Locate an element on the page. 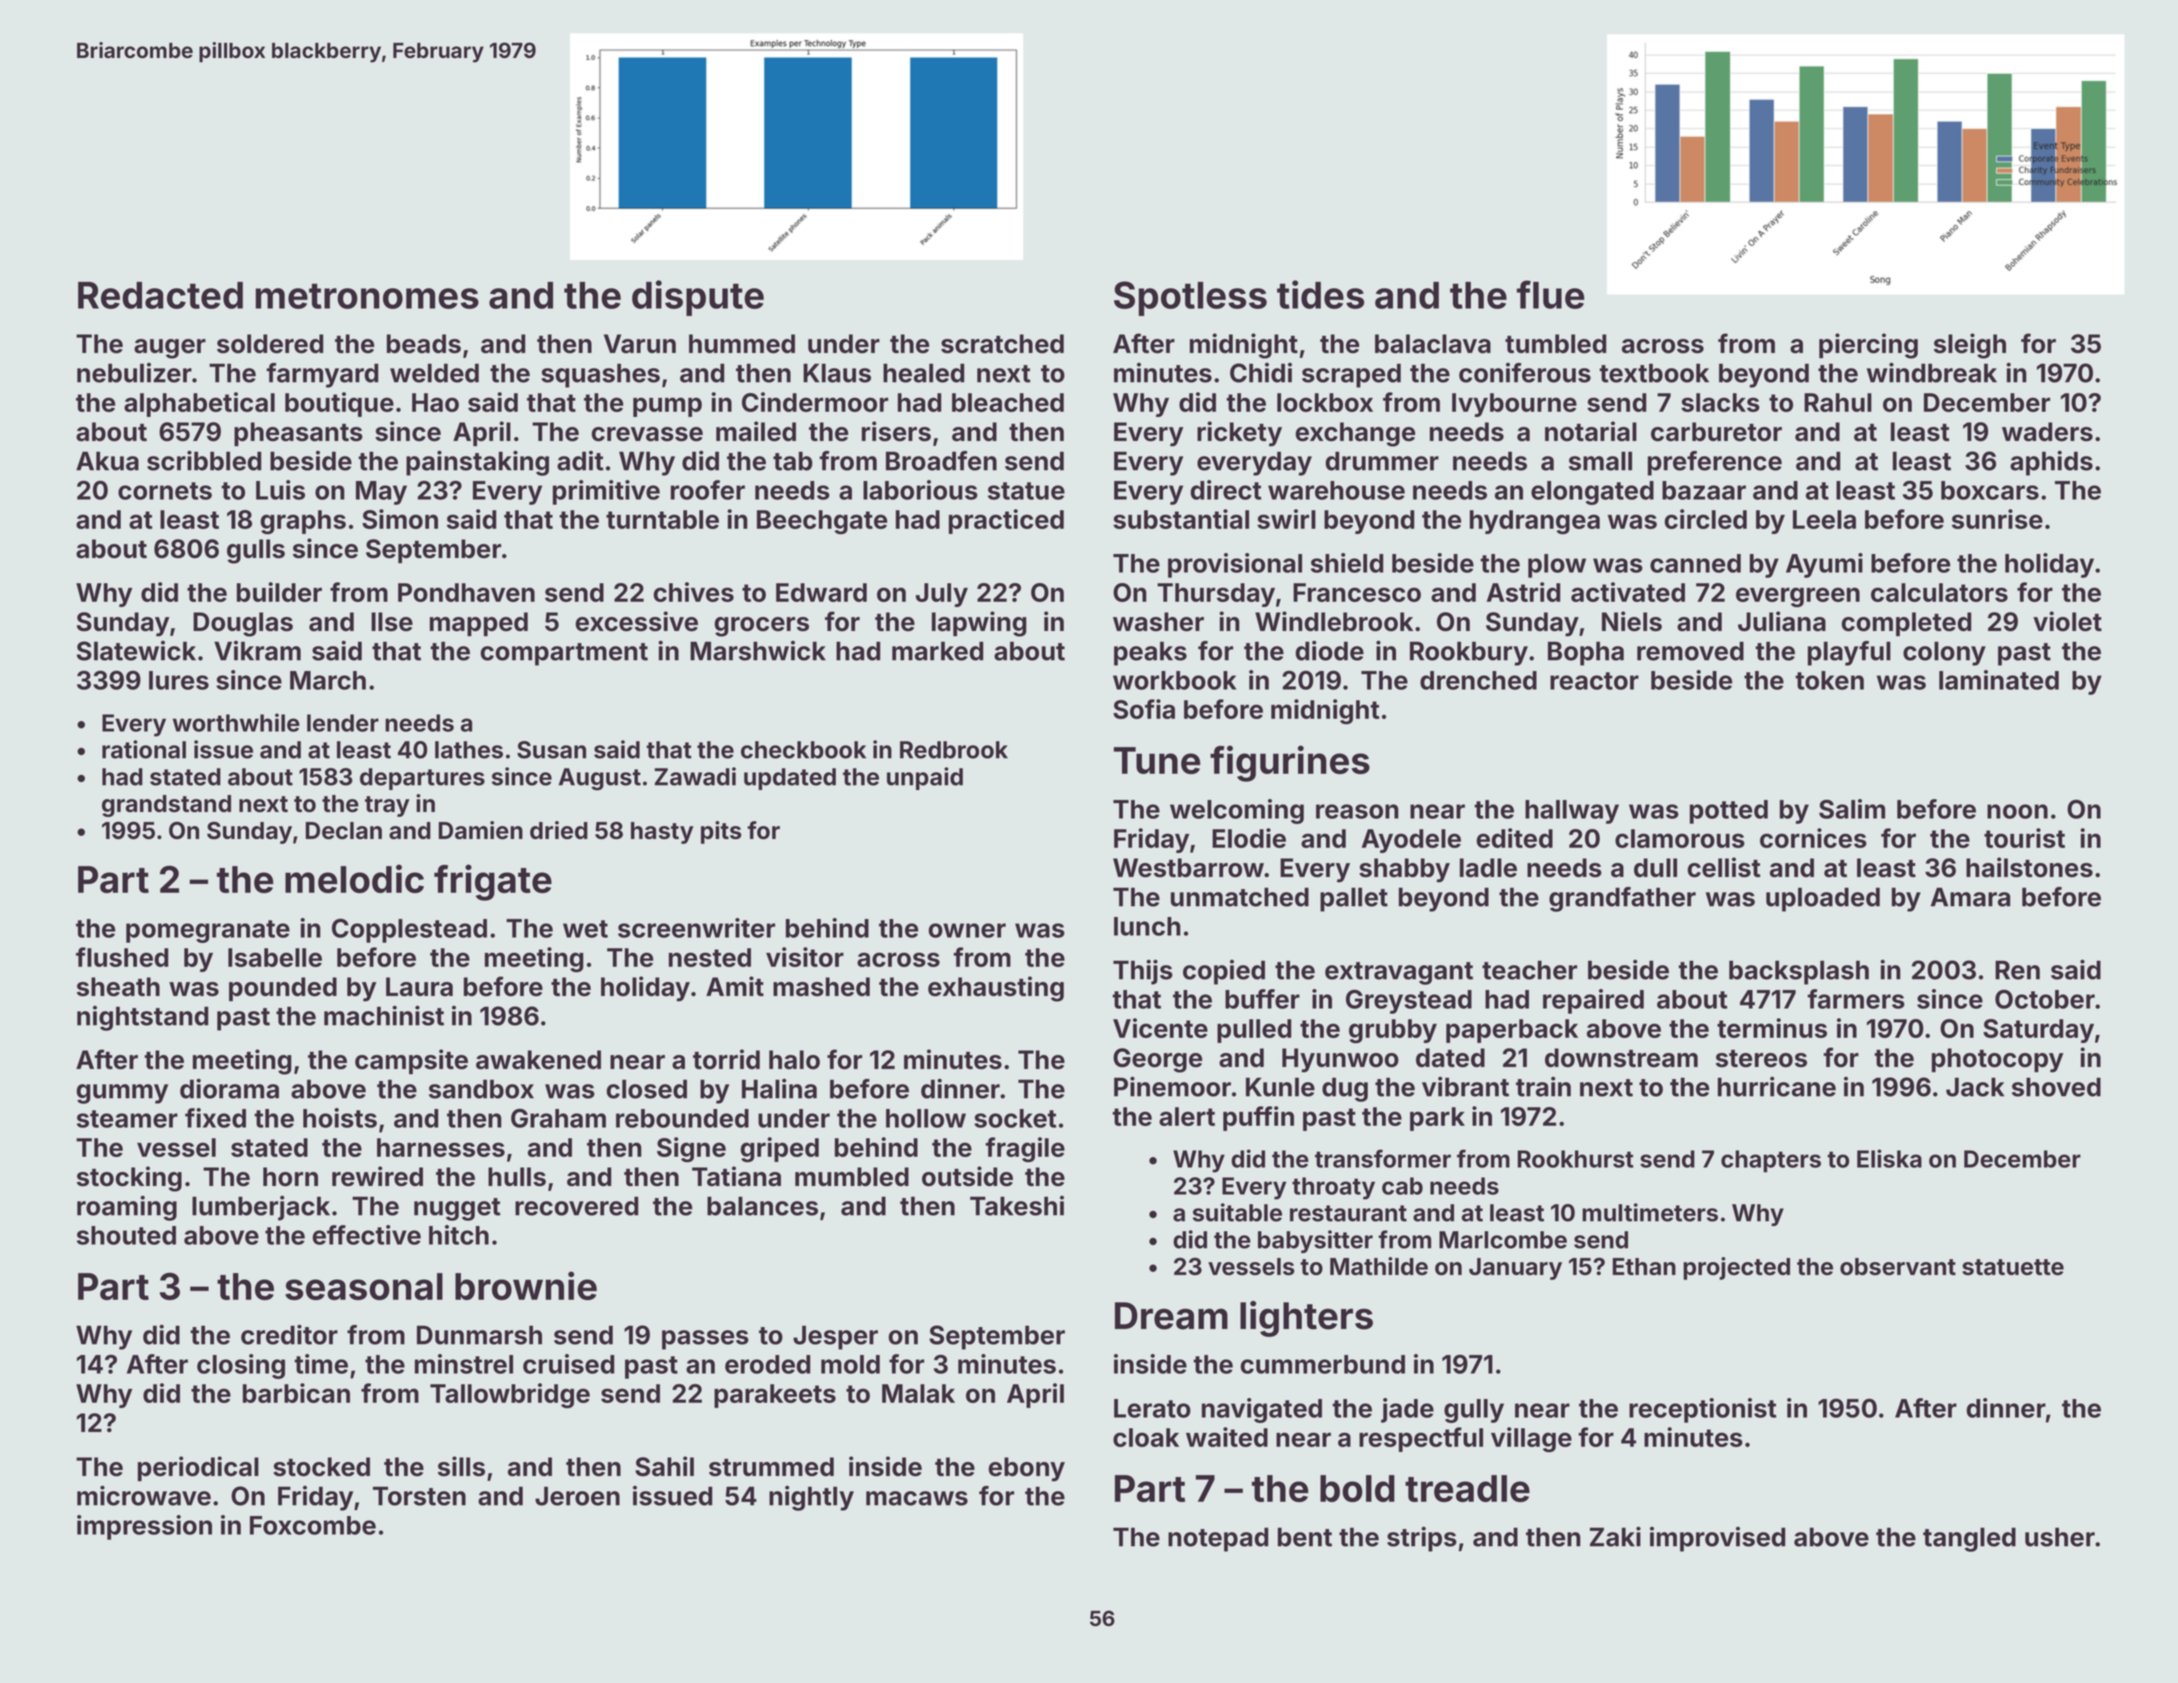  Niels is located at coordinates (1632, 621).
